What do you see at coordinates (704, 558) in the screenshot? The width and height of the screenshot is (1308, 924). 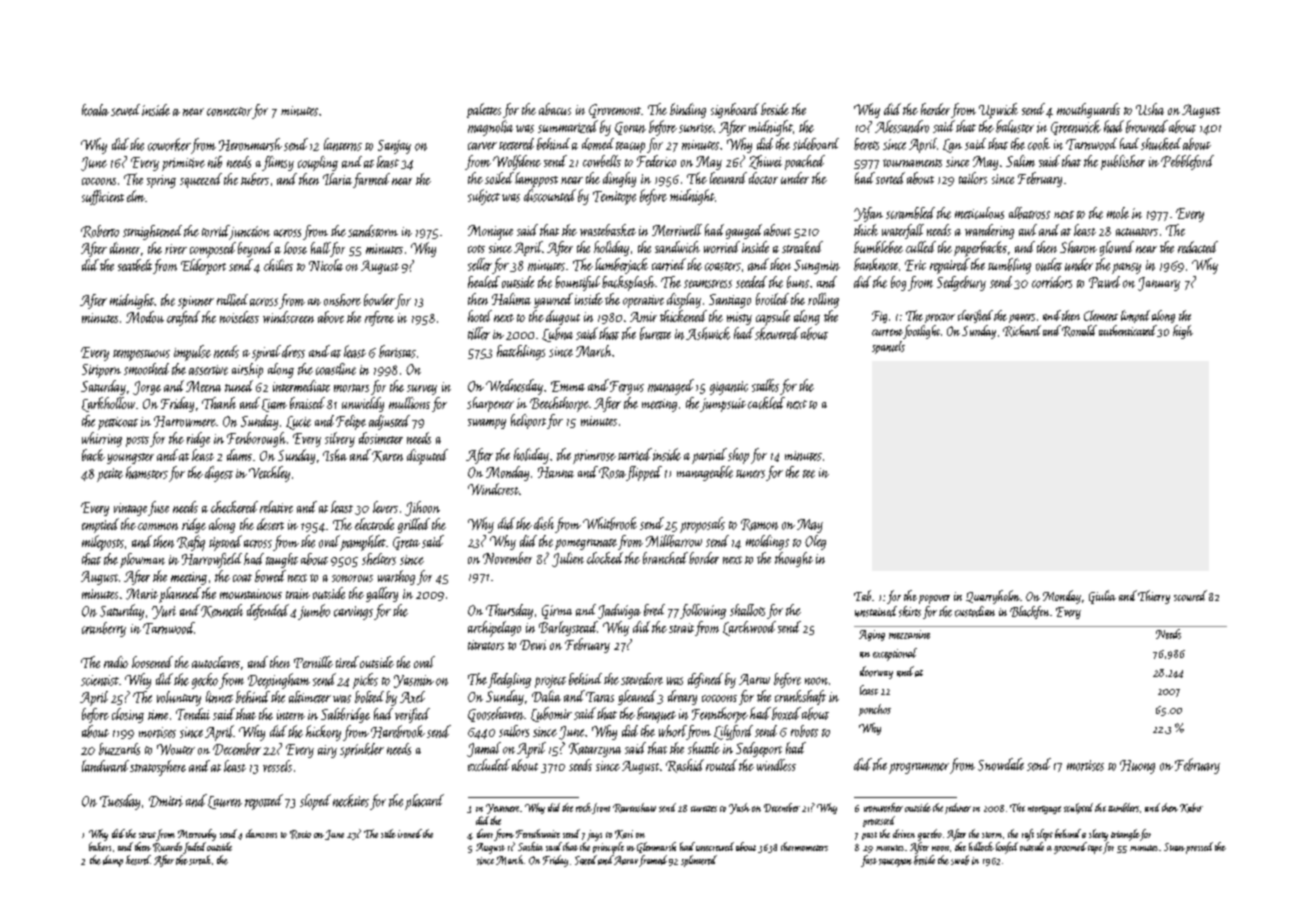 I see `border` at bounding box center [704, 558].
